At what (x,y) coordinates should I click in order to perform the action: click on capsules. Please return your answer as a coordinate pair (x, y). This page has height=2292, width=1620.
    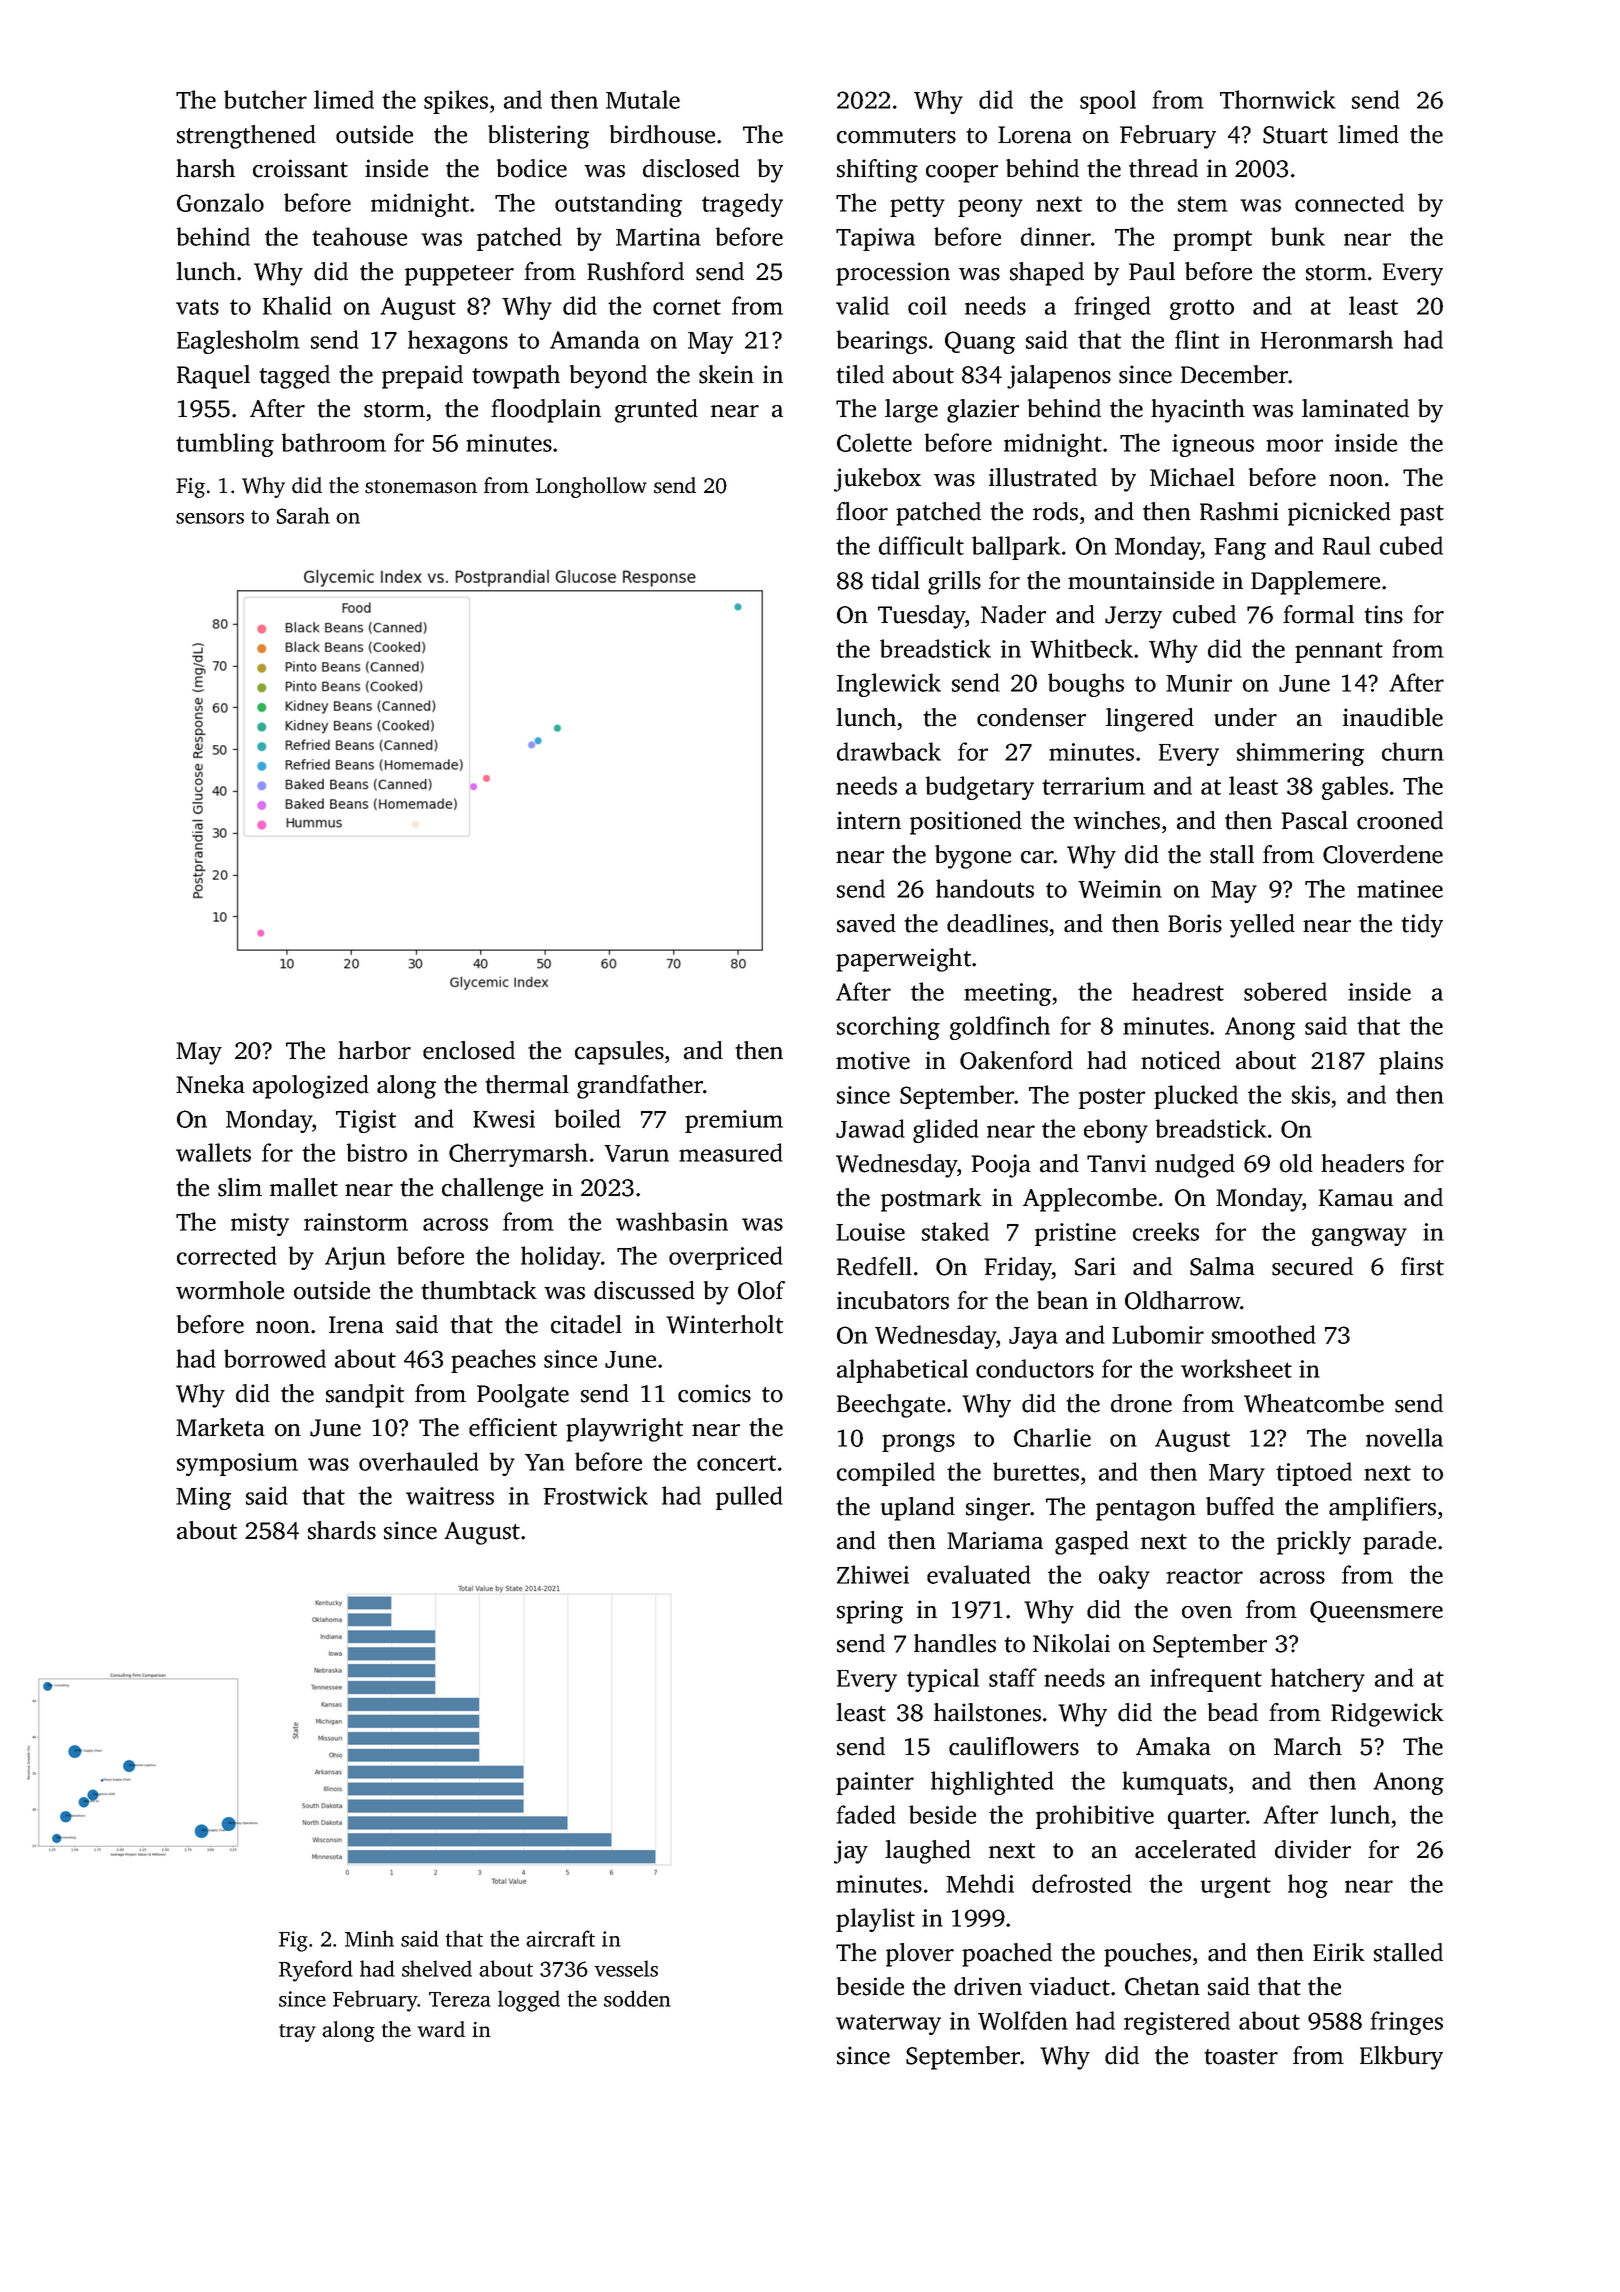
    Looking at the image, I should click on (619, 1053).
